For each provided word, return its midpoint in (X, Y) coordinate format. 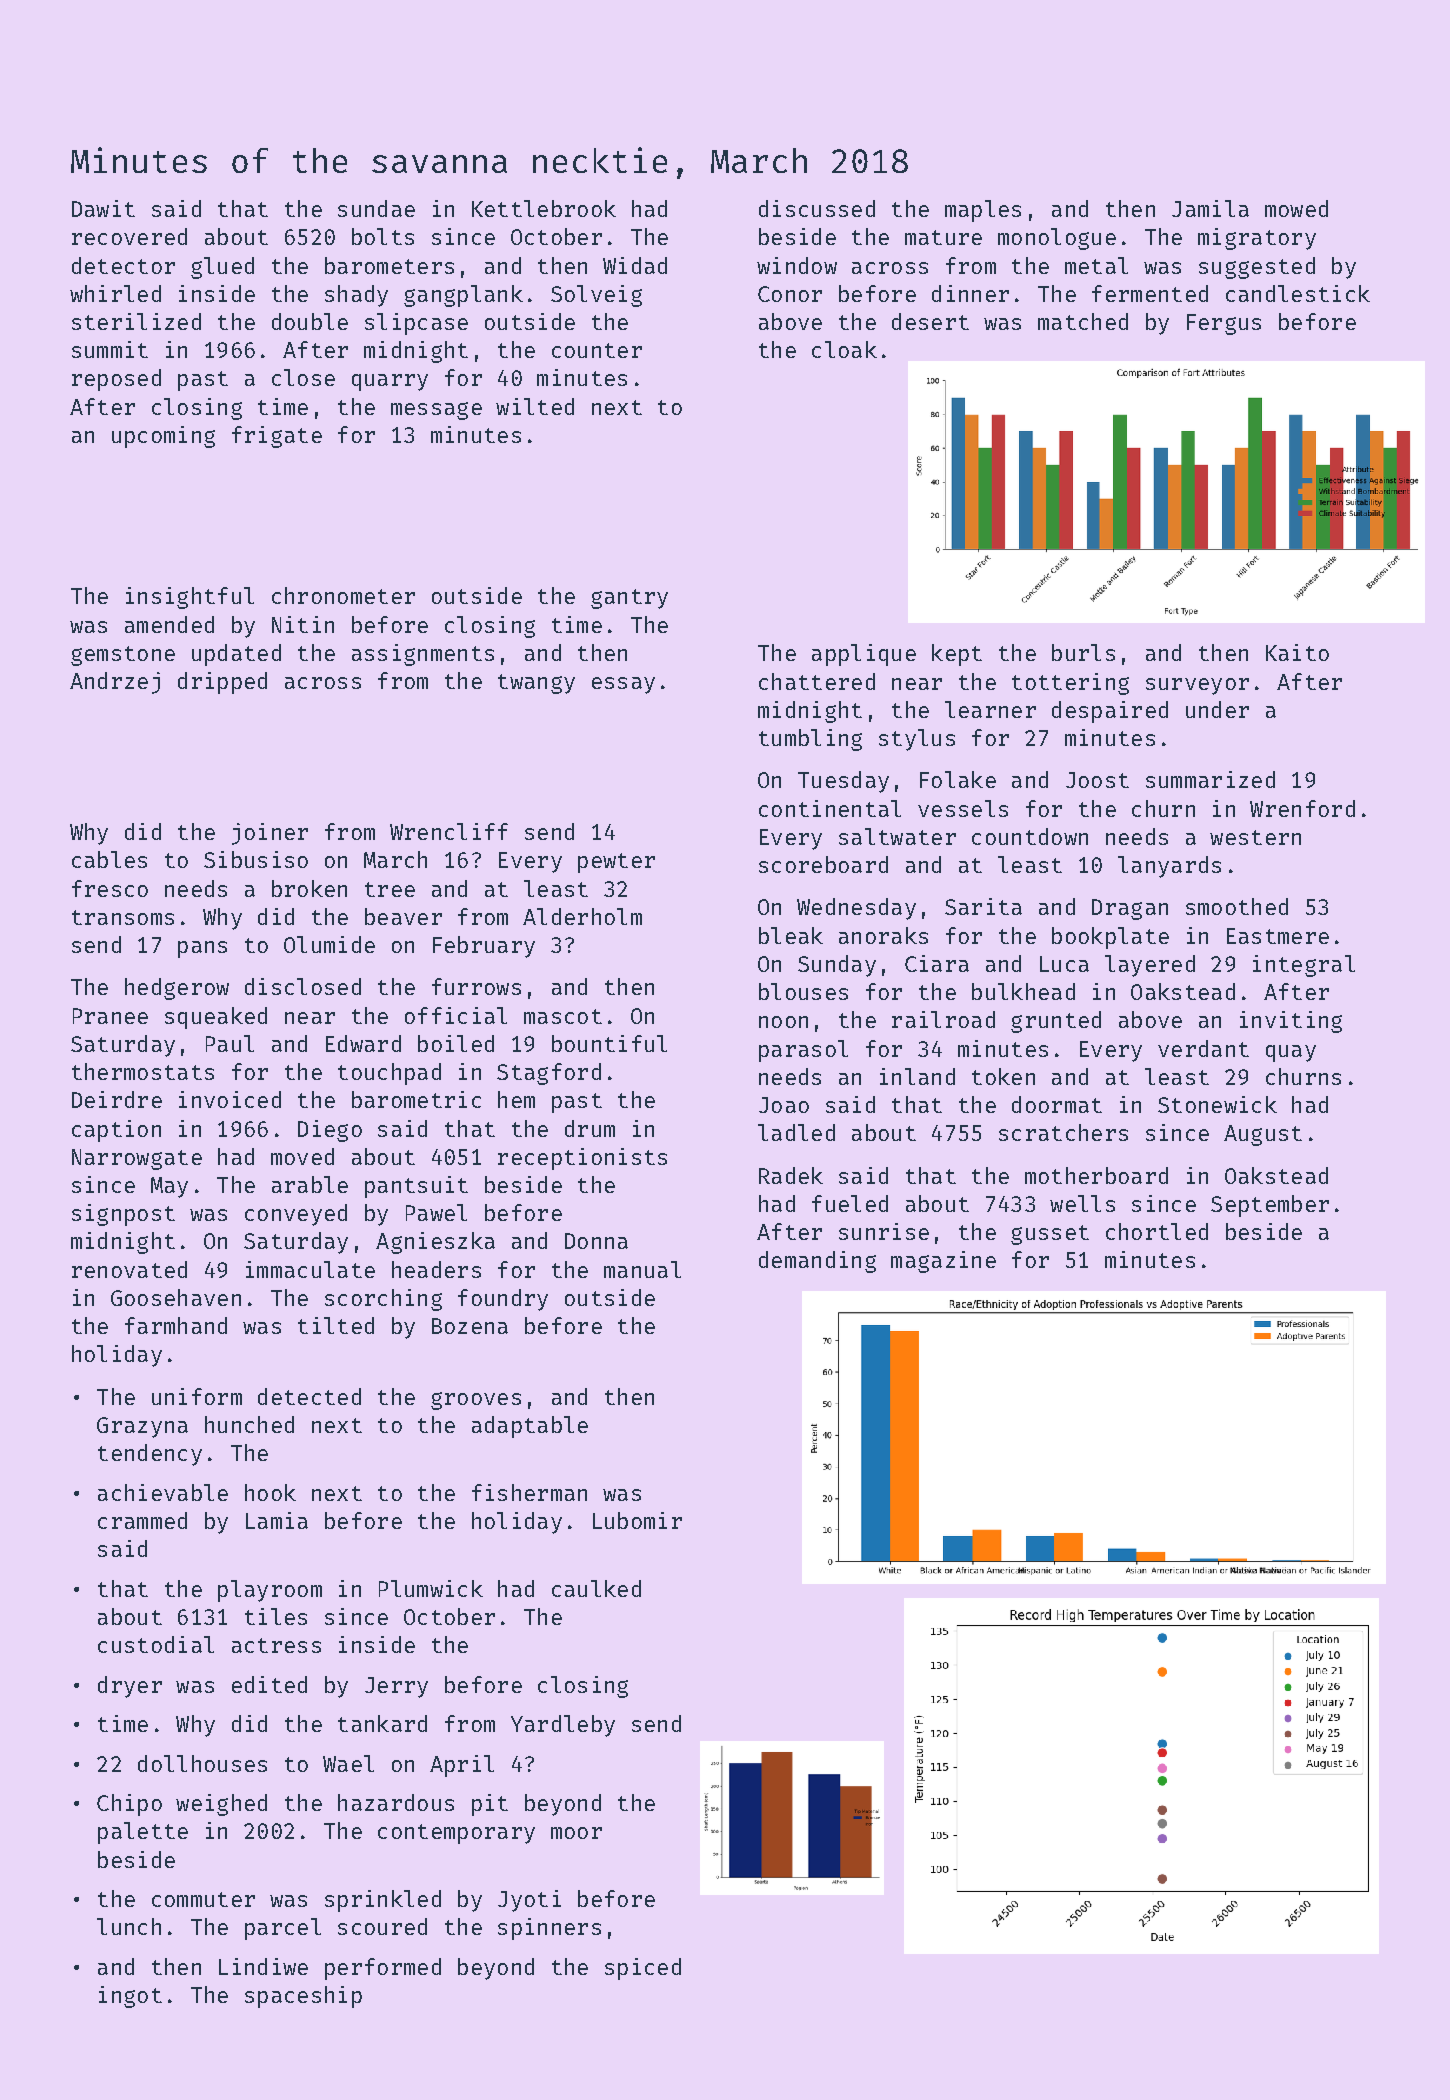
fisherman (529, 1492)
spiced (643, 1969)
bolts (383, 236)
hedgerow (177, 989)
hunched (249, 1424)
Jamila (1210, 208)
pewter (616, 863)
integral (1304, 966)
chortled (1157, 1231)
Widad (635, 265)
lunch (129, 1926)
